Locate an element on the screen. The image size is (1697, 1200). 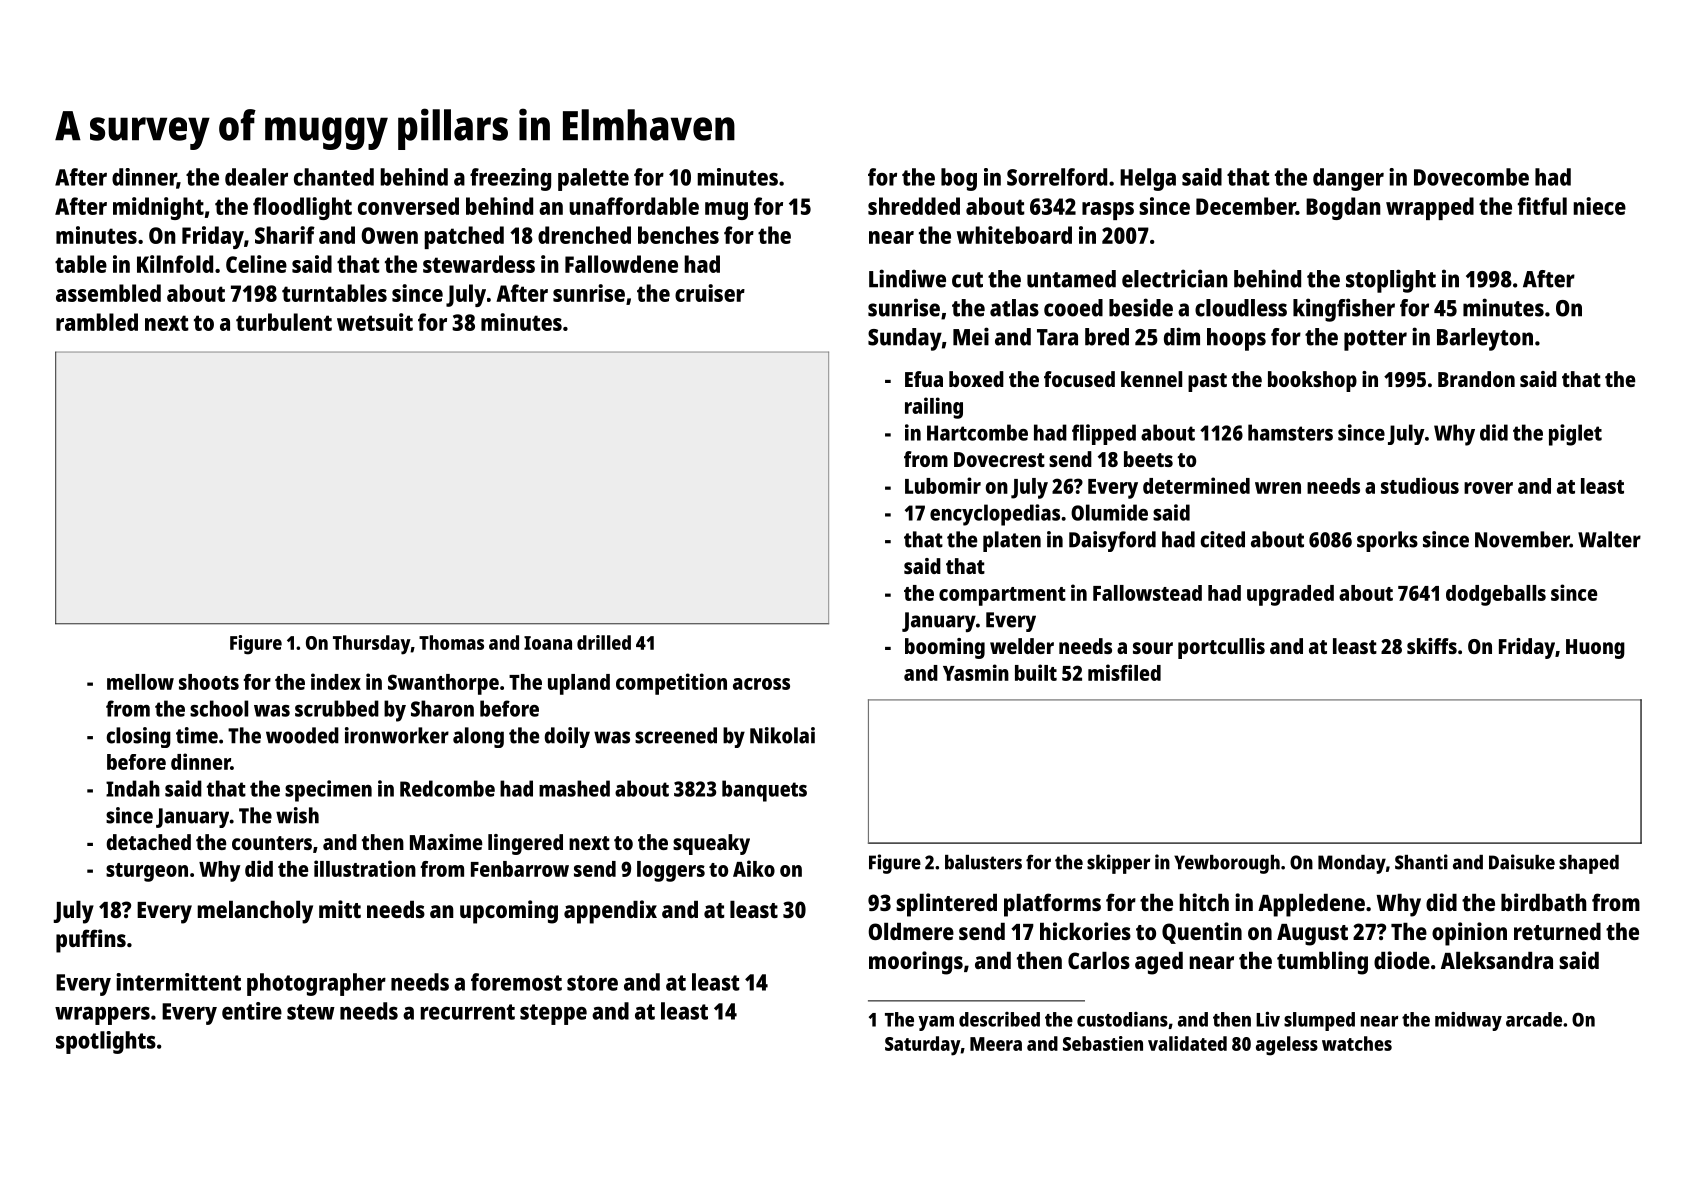
dodgeballs is located at coordinates (1496, 595).
